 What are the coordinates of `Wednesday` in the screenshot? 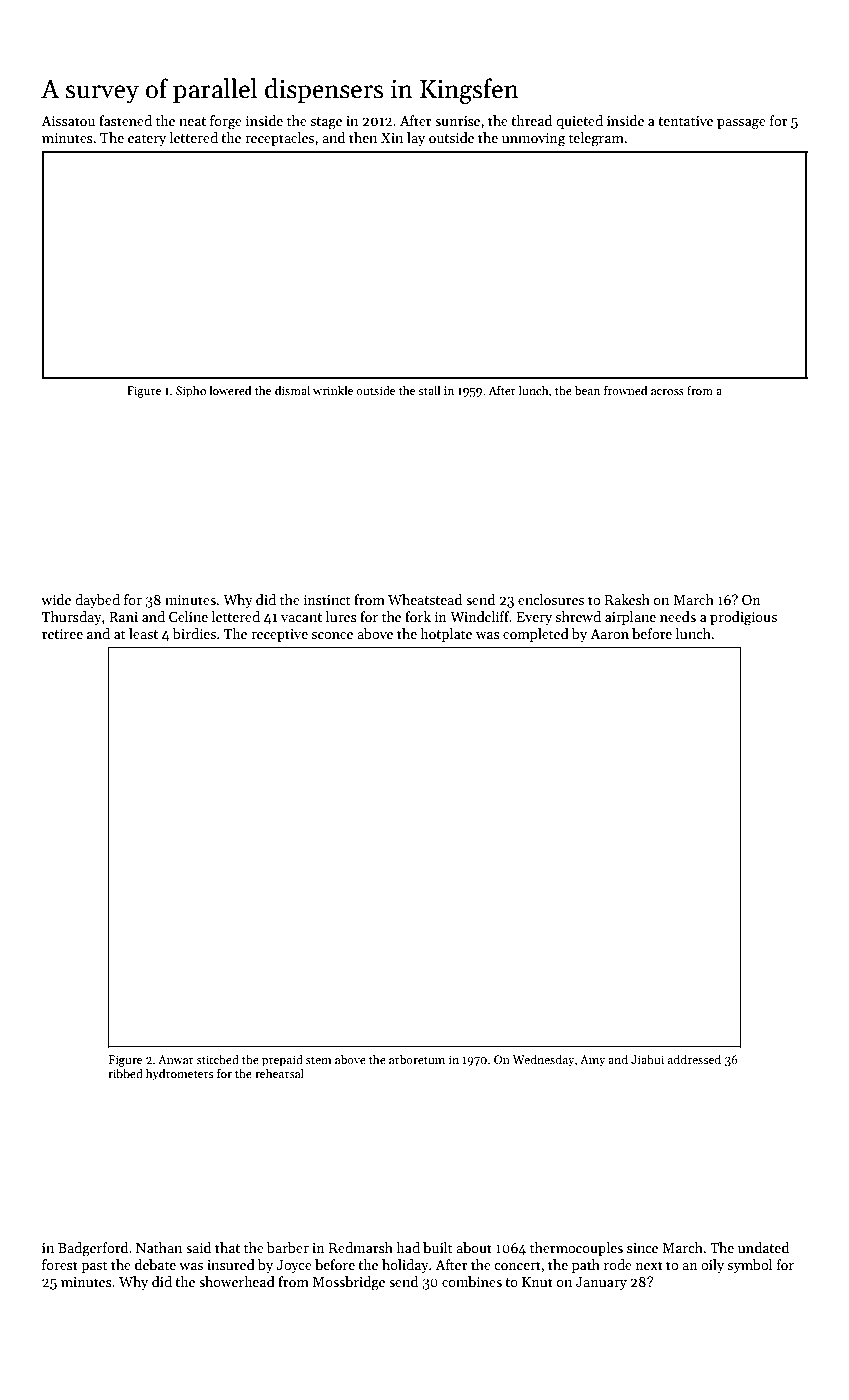 It's located at (544, 1060).
